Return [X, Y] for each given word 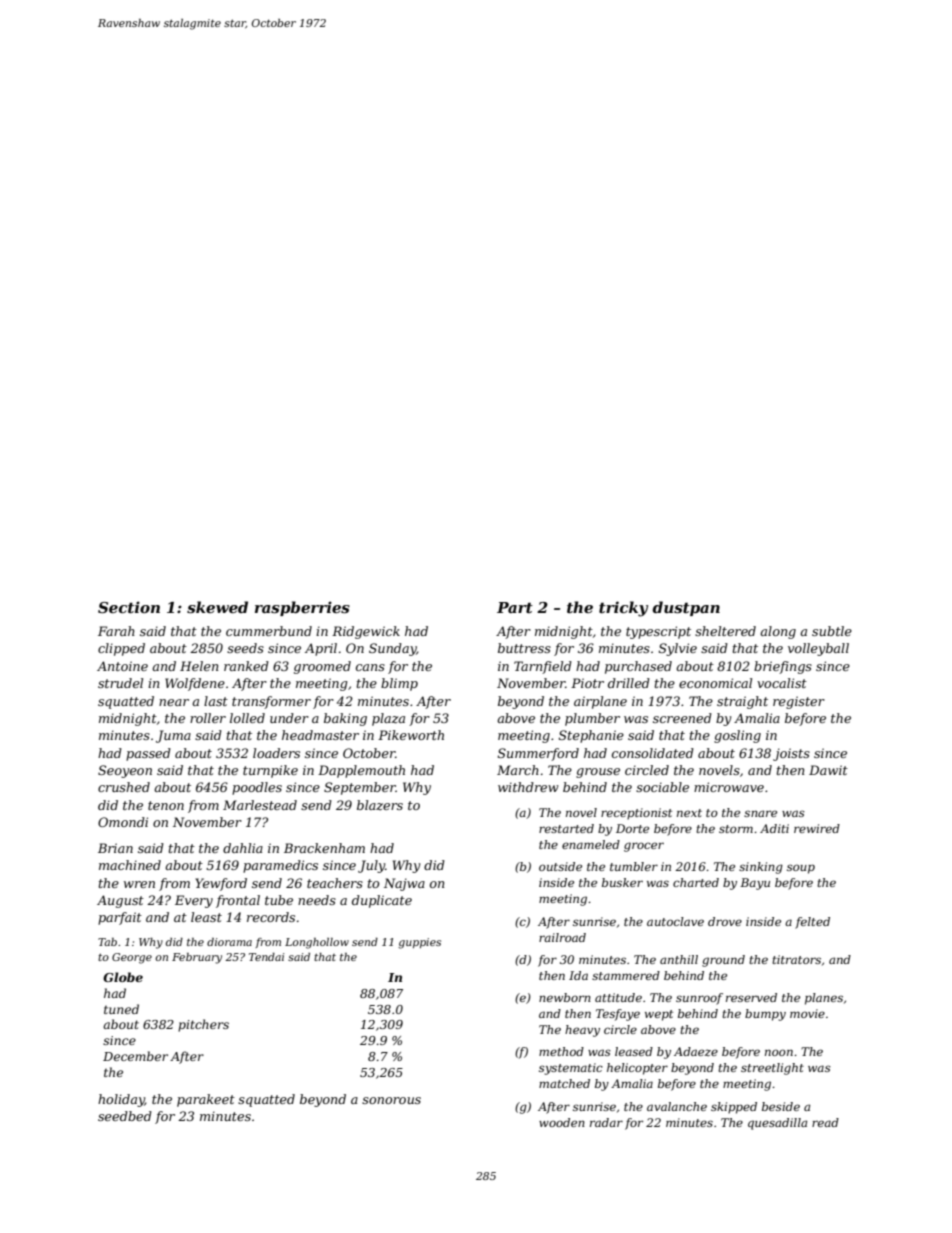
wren [139, 884]
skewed [217, 607]
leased [634, 1051]
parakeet [206, 1100]
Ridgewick [366, 632]
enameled [591, 844]
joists [791, 754]
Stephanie [591, 736]
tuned [121, 1009]
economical [715, 683]
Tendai [266, 957]
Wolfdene [195, 684]
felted [812, 923]
